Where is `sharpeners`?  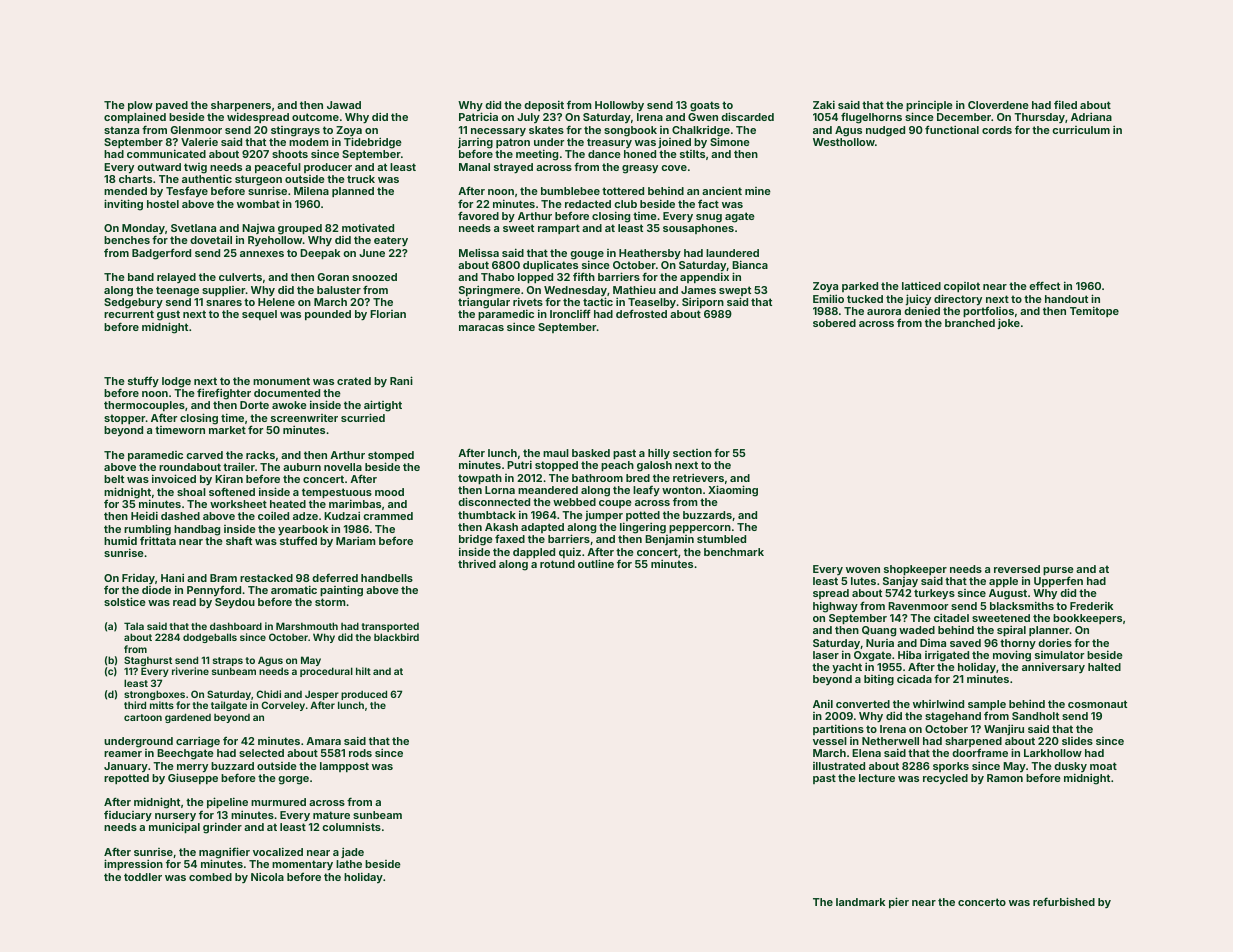 sharpeners is located at coordinates (241, 107).
